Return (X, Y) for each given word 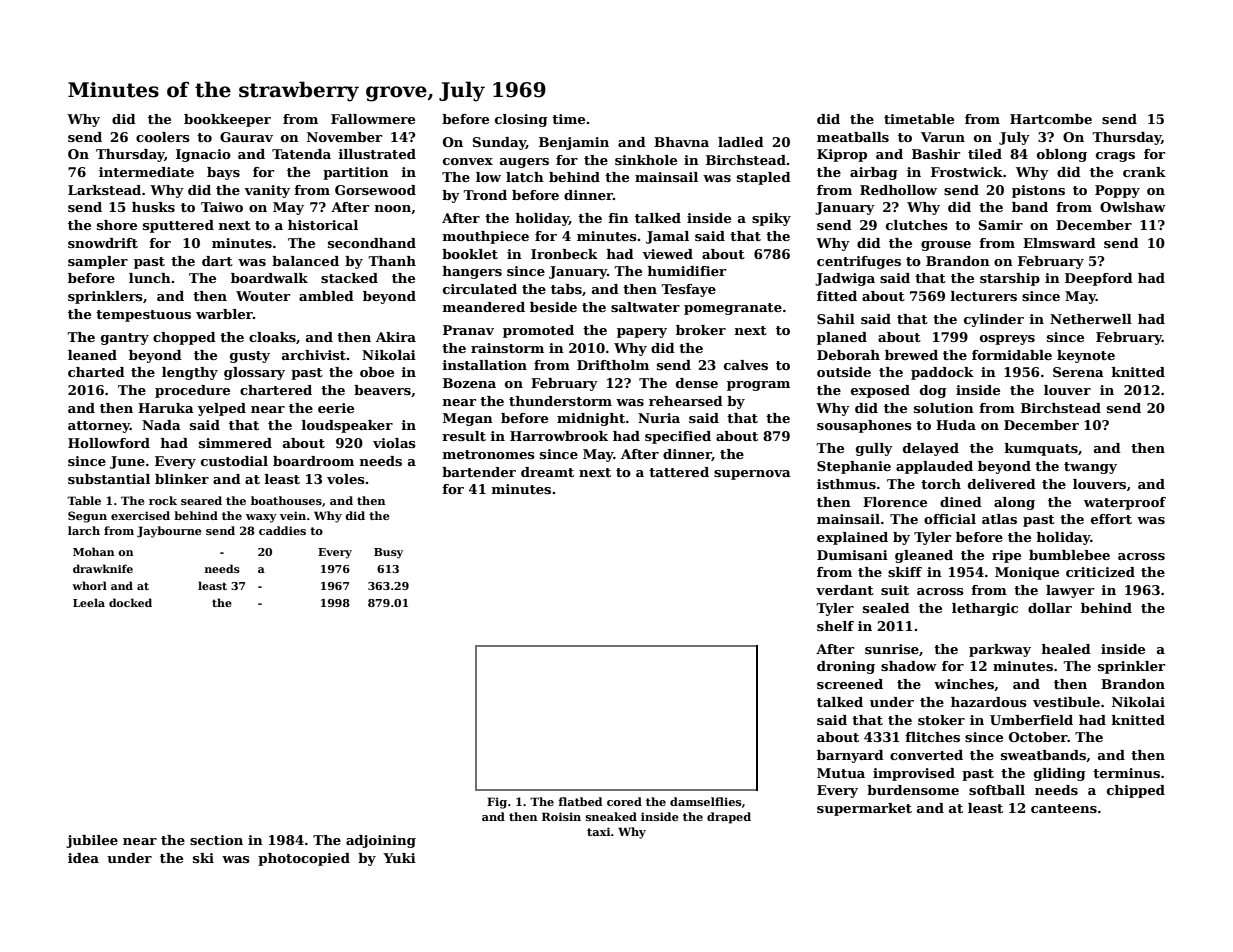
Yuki (399, 858)
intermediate (146, 172)
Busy (388, 553)
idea (83, 858)
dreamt (547, 472)
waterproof (1125, 503)
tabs (566, 289)
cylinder (994, 320)
